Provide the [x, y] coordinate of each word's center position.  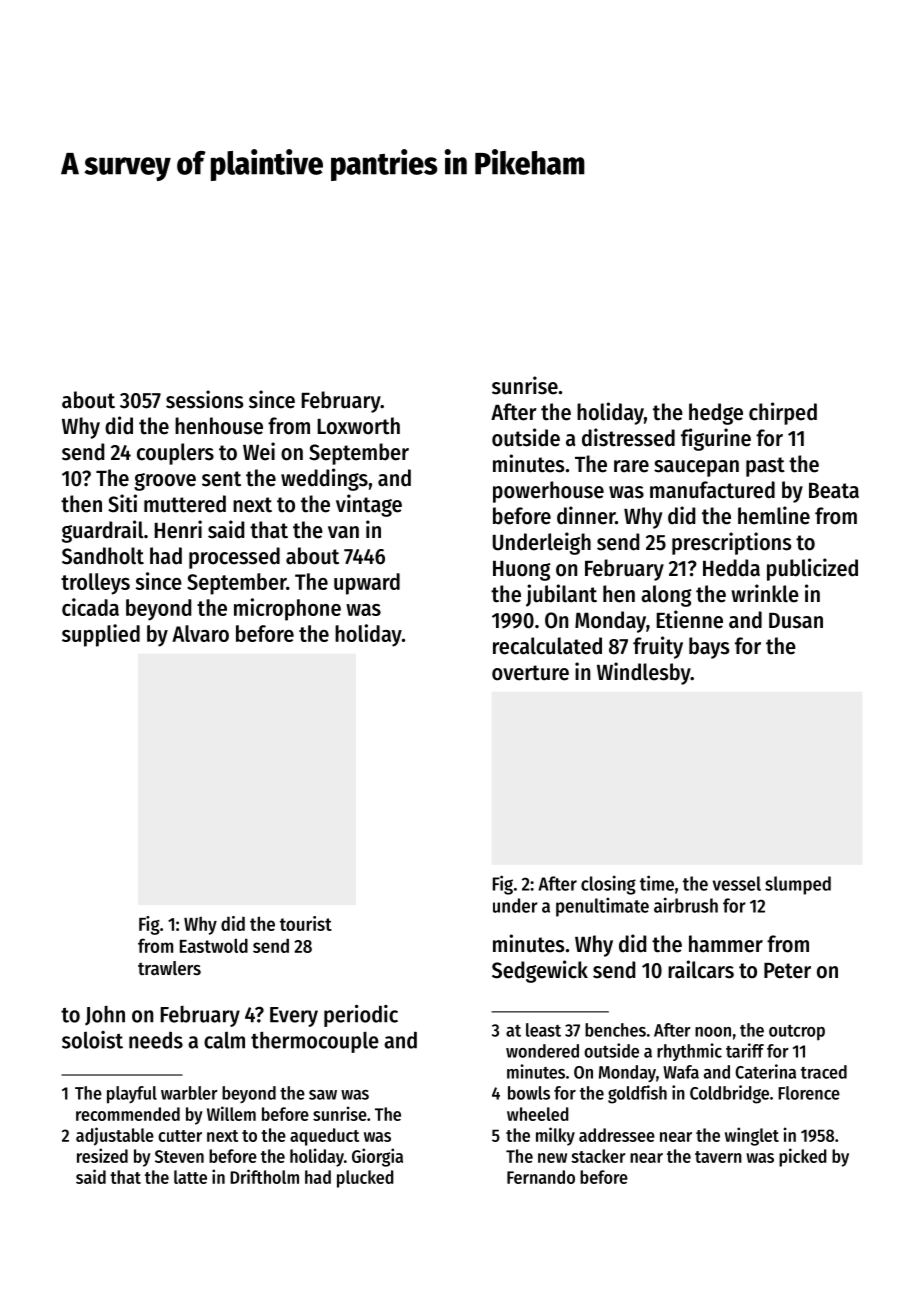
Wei [259, 451]
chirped [783, 413]
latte [190, 1177]
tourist [306, 923]
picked [803, 1157]
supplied [101, 635]
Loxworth [359, 426]
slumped [798, 885]
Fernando [541, 1177]
